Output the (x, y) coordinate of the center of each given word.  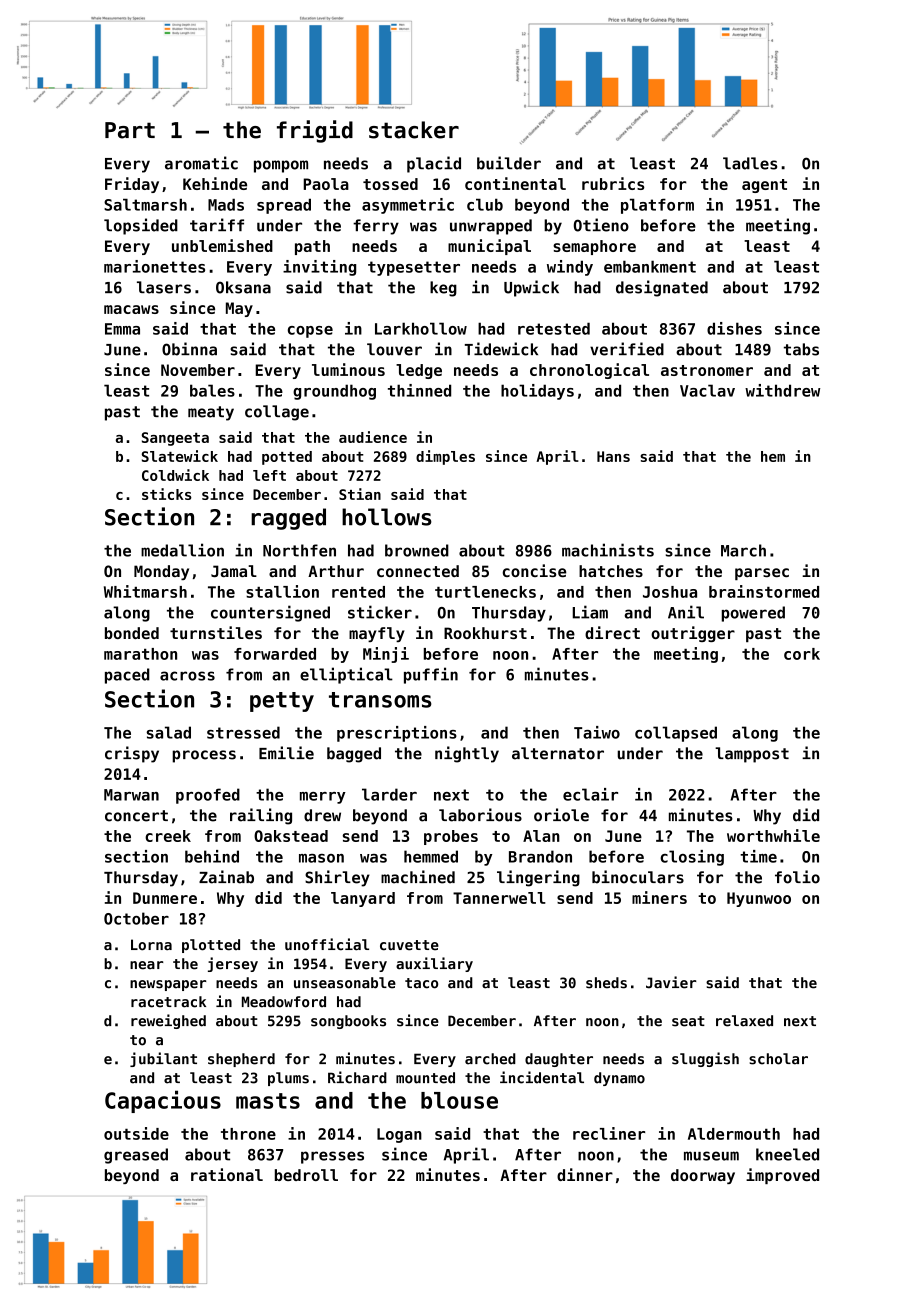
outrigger (693, 634)
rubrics (613, 183)
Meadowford (284, 1002)
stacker (414, 130)
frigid (315, 131)
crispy (132, 754)
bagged (354, 755)
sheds (606, 983)
